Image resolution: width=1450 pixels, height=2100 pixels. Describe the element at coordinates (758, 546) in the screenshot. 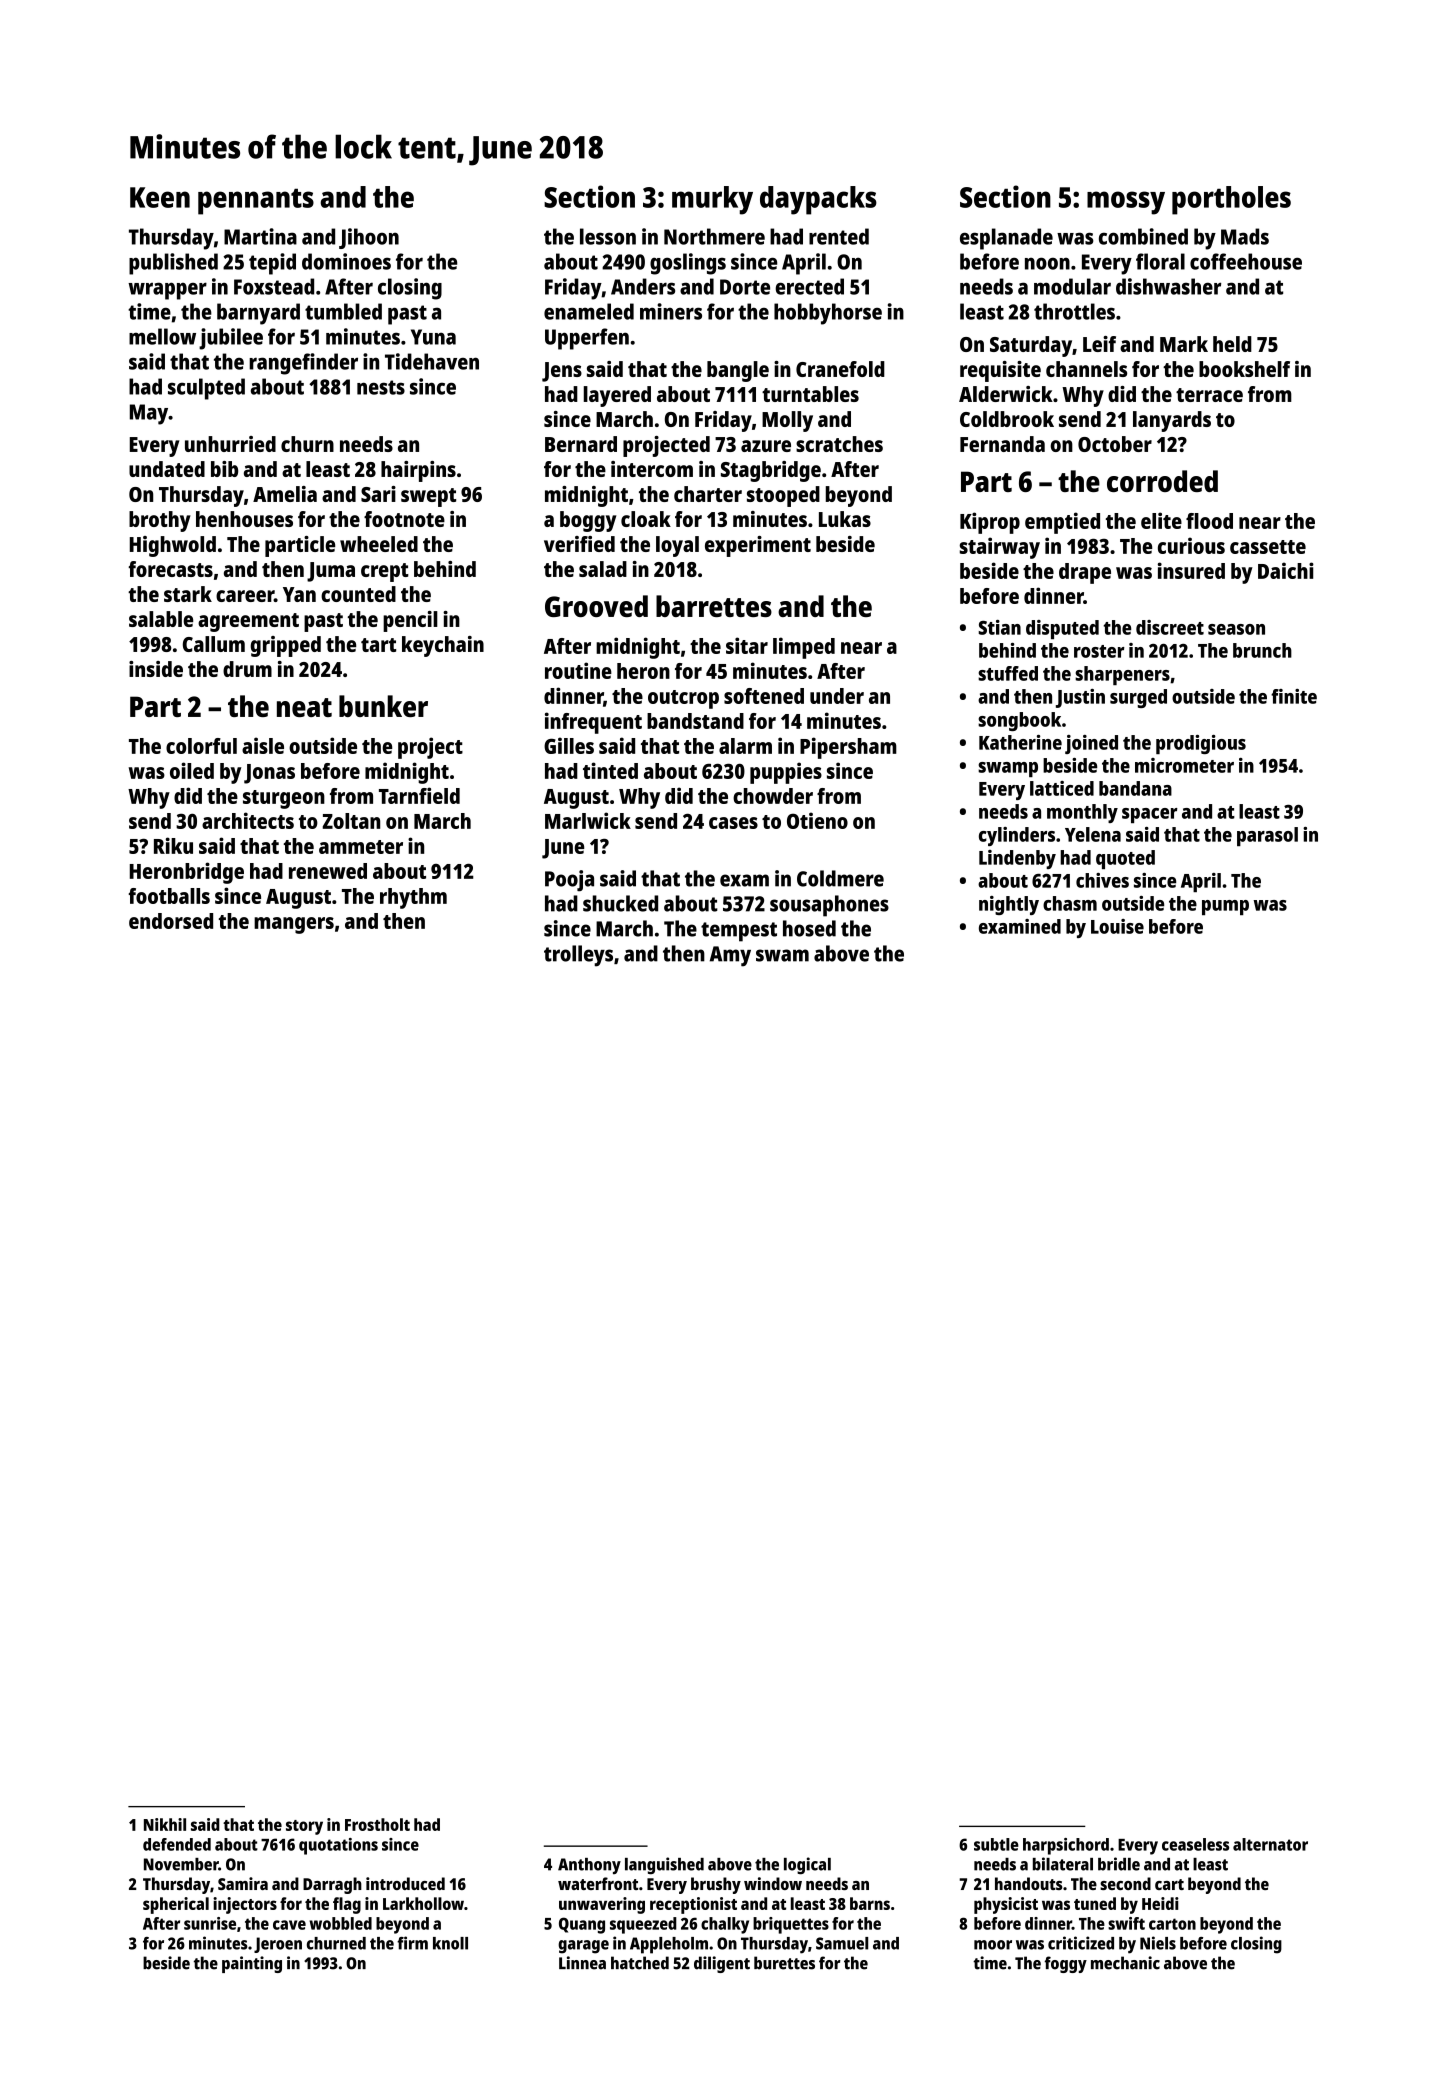

I see `experiment` at that location.
